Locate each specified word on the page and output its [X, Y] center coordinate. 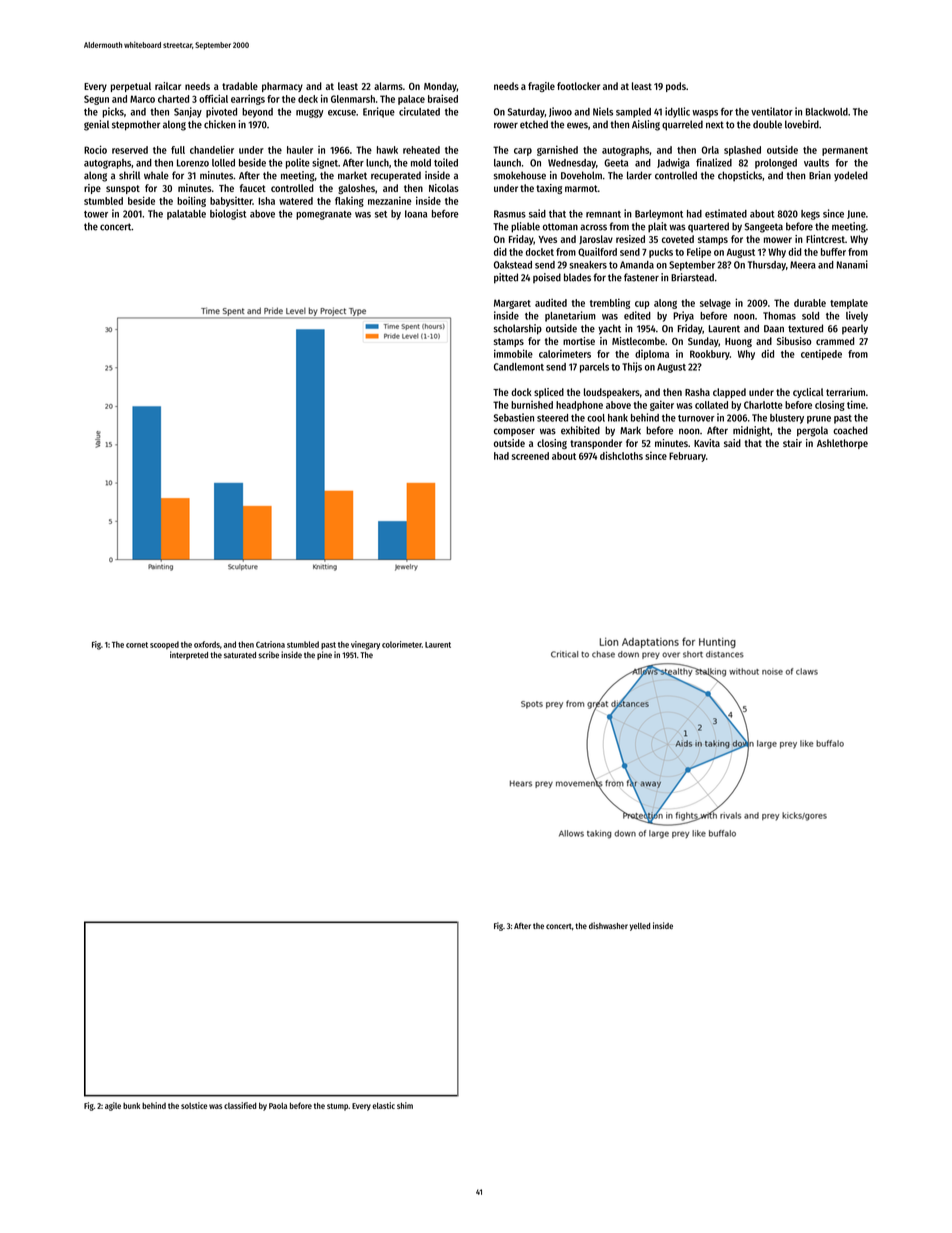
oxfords [207, 644]
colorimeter [402, 644]
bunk [131, 1105]
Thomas [779, 316]
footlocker [578, 86]
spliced [549, 393]
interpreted [189, 655]
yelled [640, 927]
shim [405, 1105]
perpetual [131, 87]
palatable [186, 215]
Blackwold [827, 112]
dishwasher [608, 925]
